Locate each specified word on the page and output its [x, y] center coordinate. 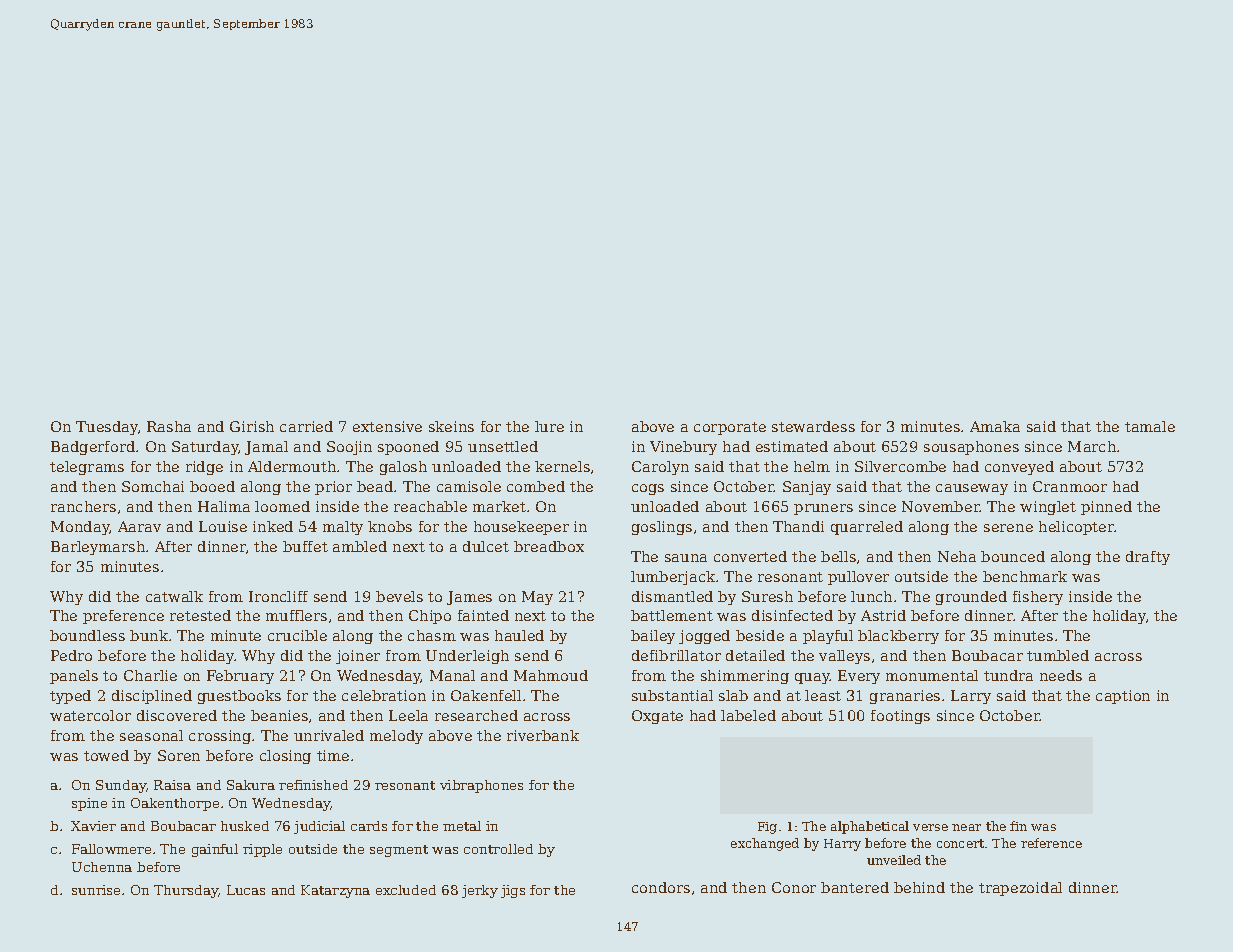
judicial [319, 827]
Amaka [995, 426]
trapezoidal [1020, 889]
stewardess [813, 426]
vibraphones [481, 786]
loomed [282, 506]
